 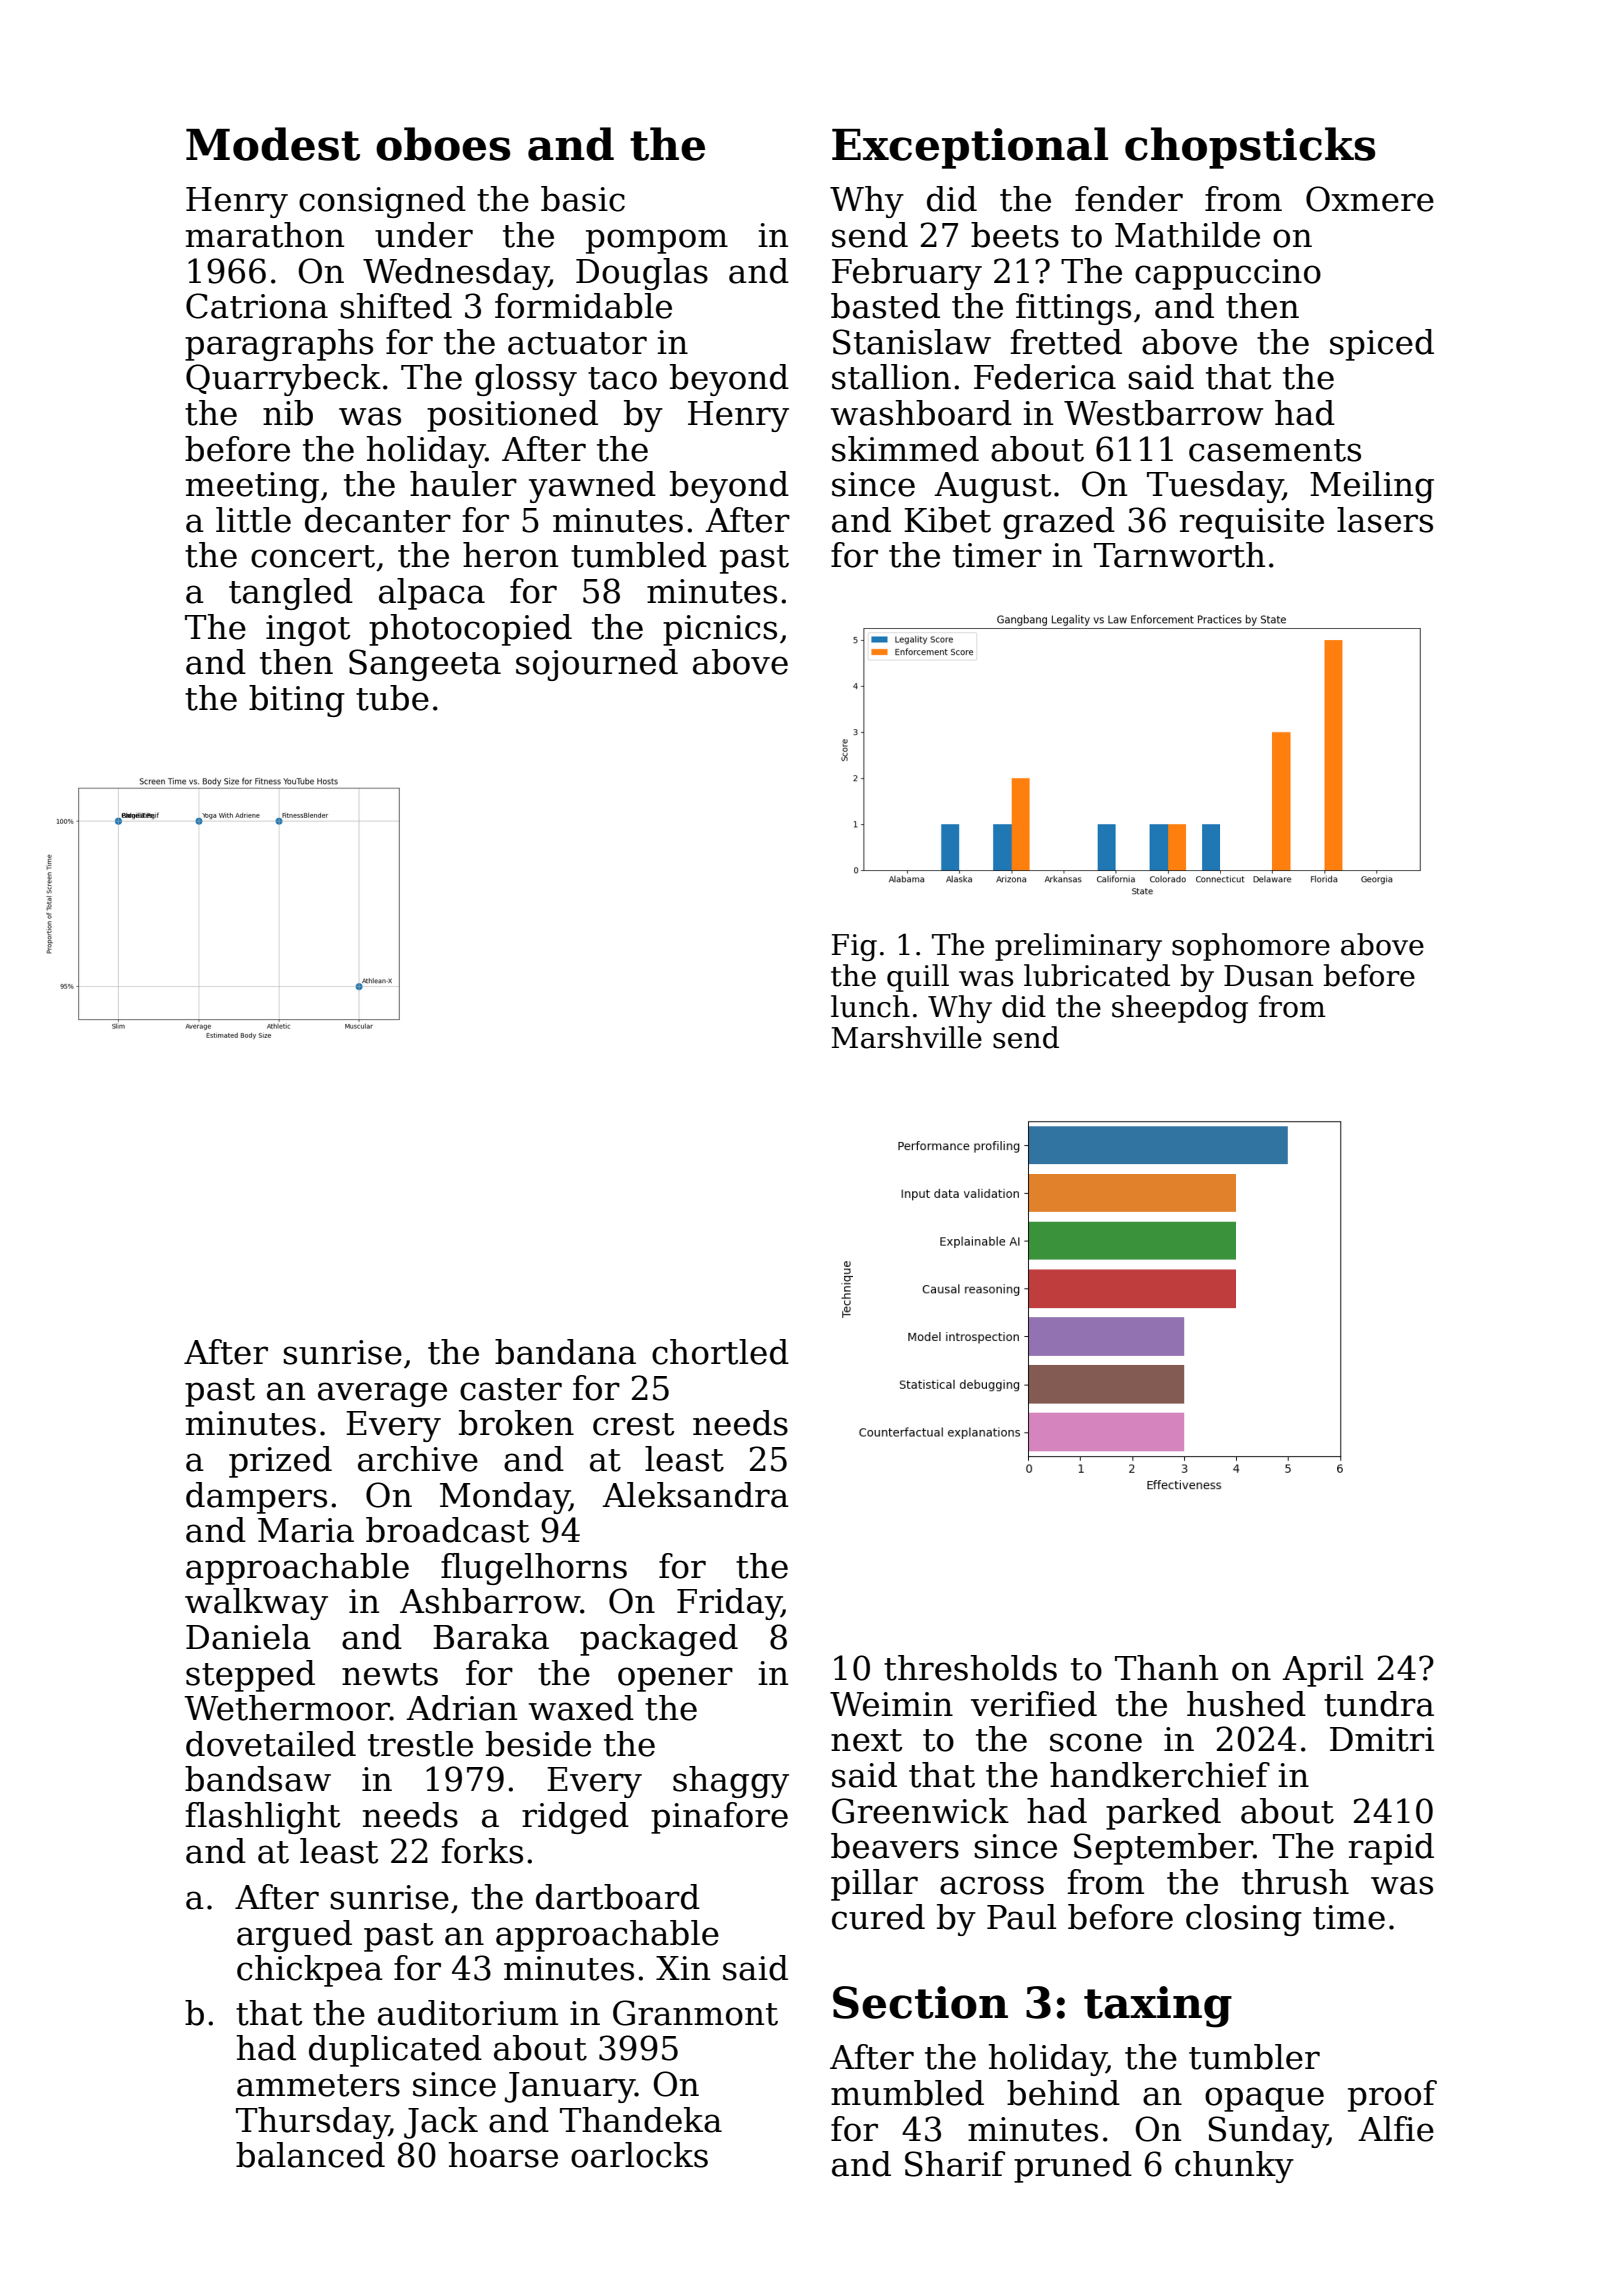 What do you see at coordinates (425, 665) in the screenshot?
I see `Sangeeta` at bounding box center [425, 665].
